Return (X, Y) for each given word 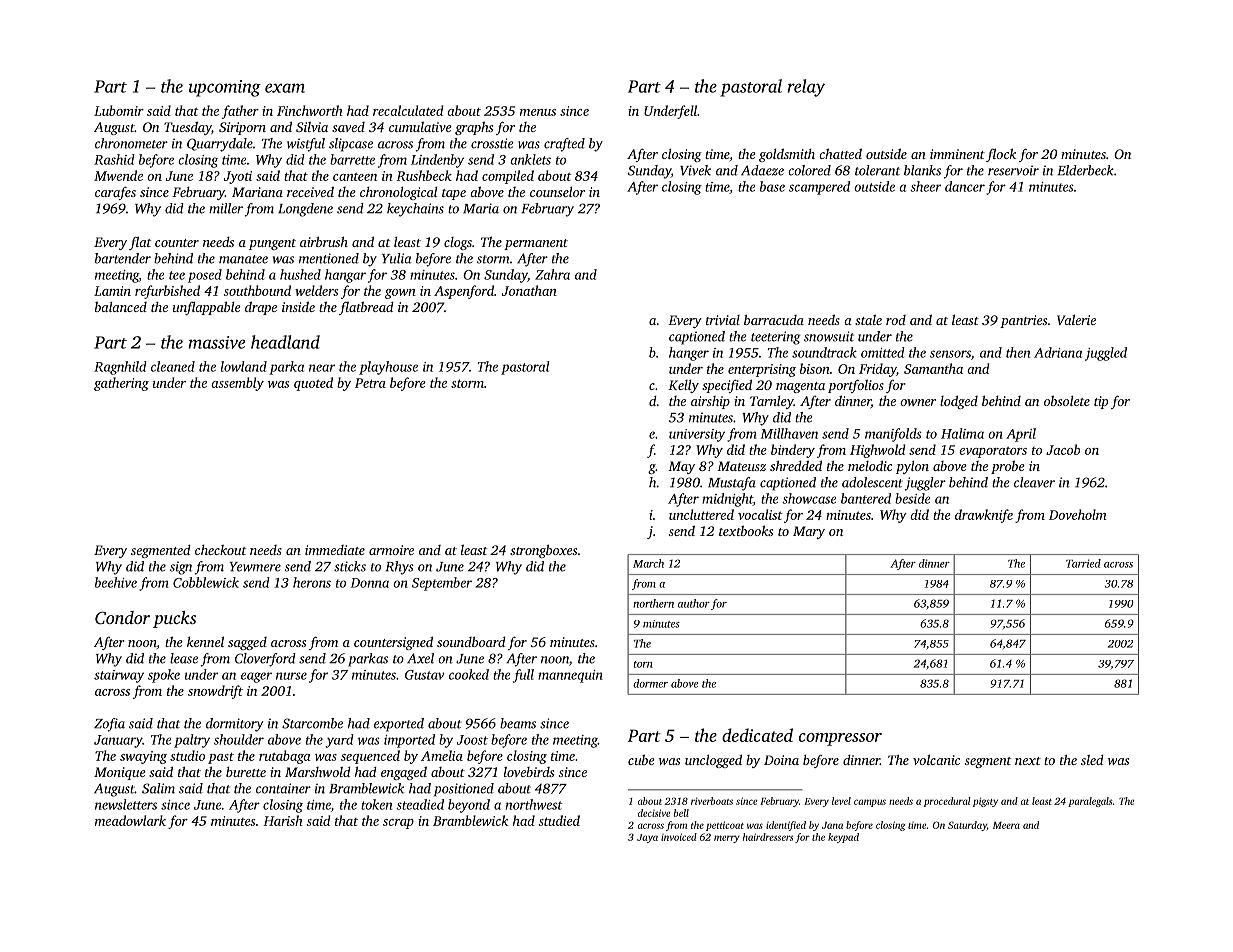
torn (643, 664)
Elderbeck (1085, 170)
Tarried (1083, 563)
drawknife (984, 516)
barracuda (774, 319)
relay (806, 88)
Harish (283, 820)
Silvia (312, 127)
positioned (464, 790)
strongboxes (543, 551)
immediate (335, 550)
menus (538, 112)
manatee (243, 259)
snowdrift (215, 692)
